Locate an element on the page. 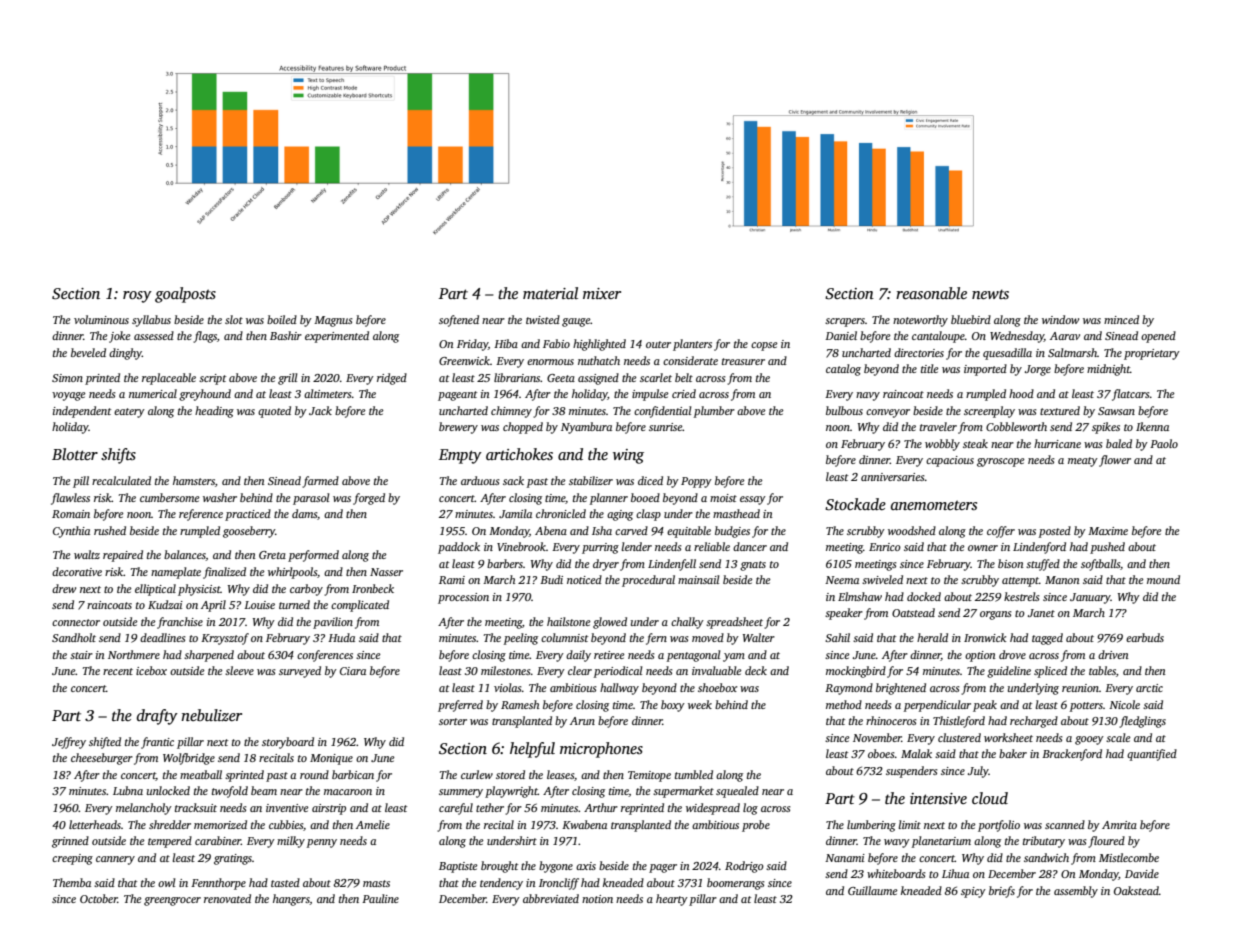 The width and height of the page is (1233, 952). careful is located at coordinates (456, 809).
